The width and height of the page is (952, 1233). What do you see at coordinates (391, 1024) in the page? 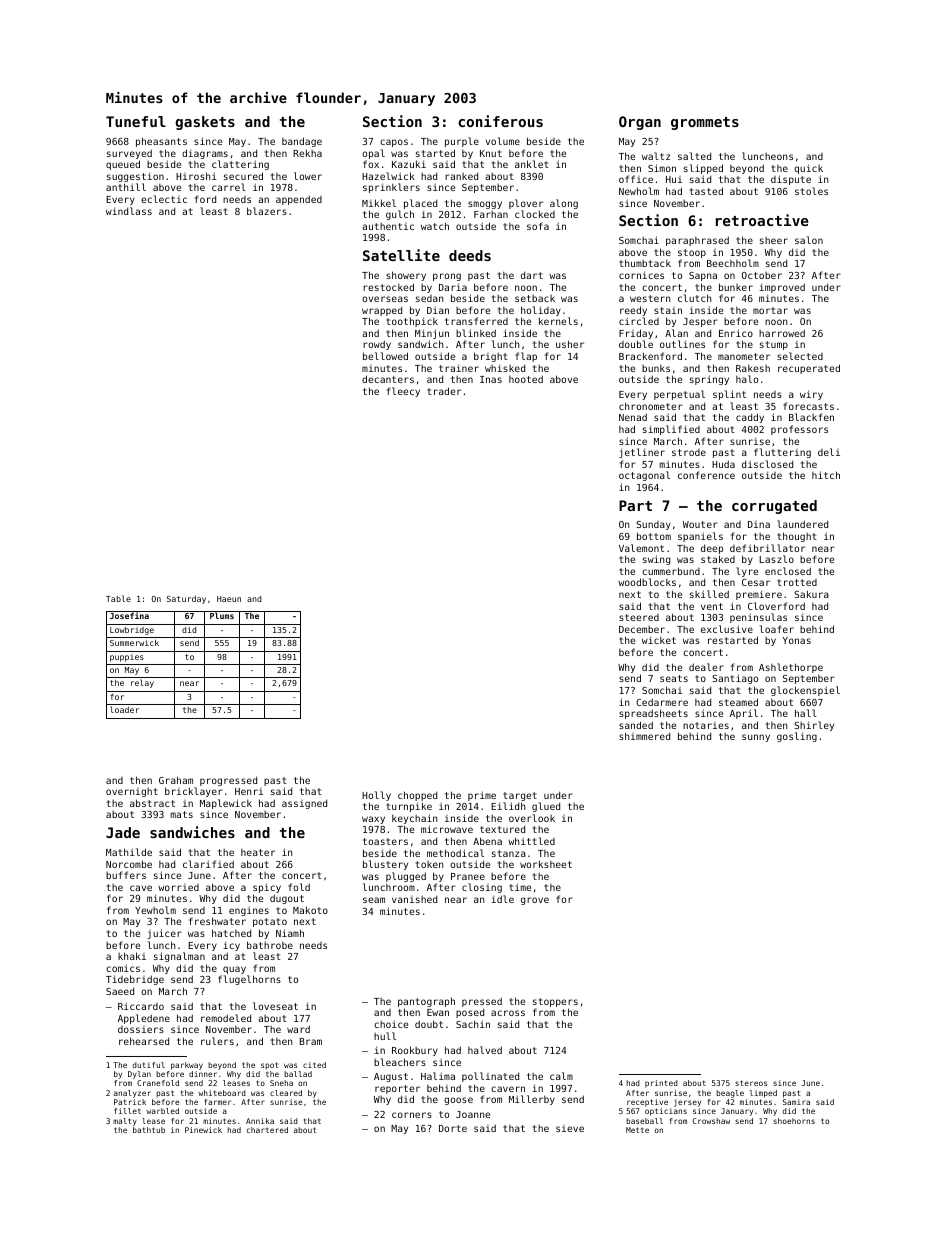
I see `choice` at bounding box center [391, 1024].
